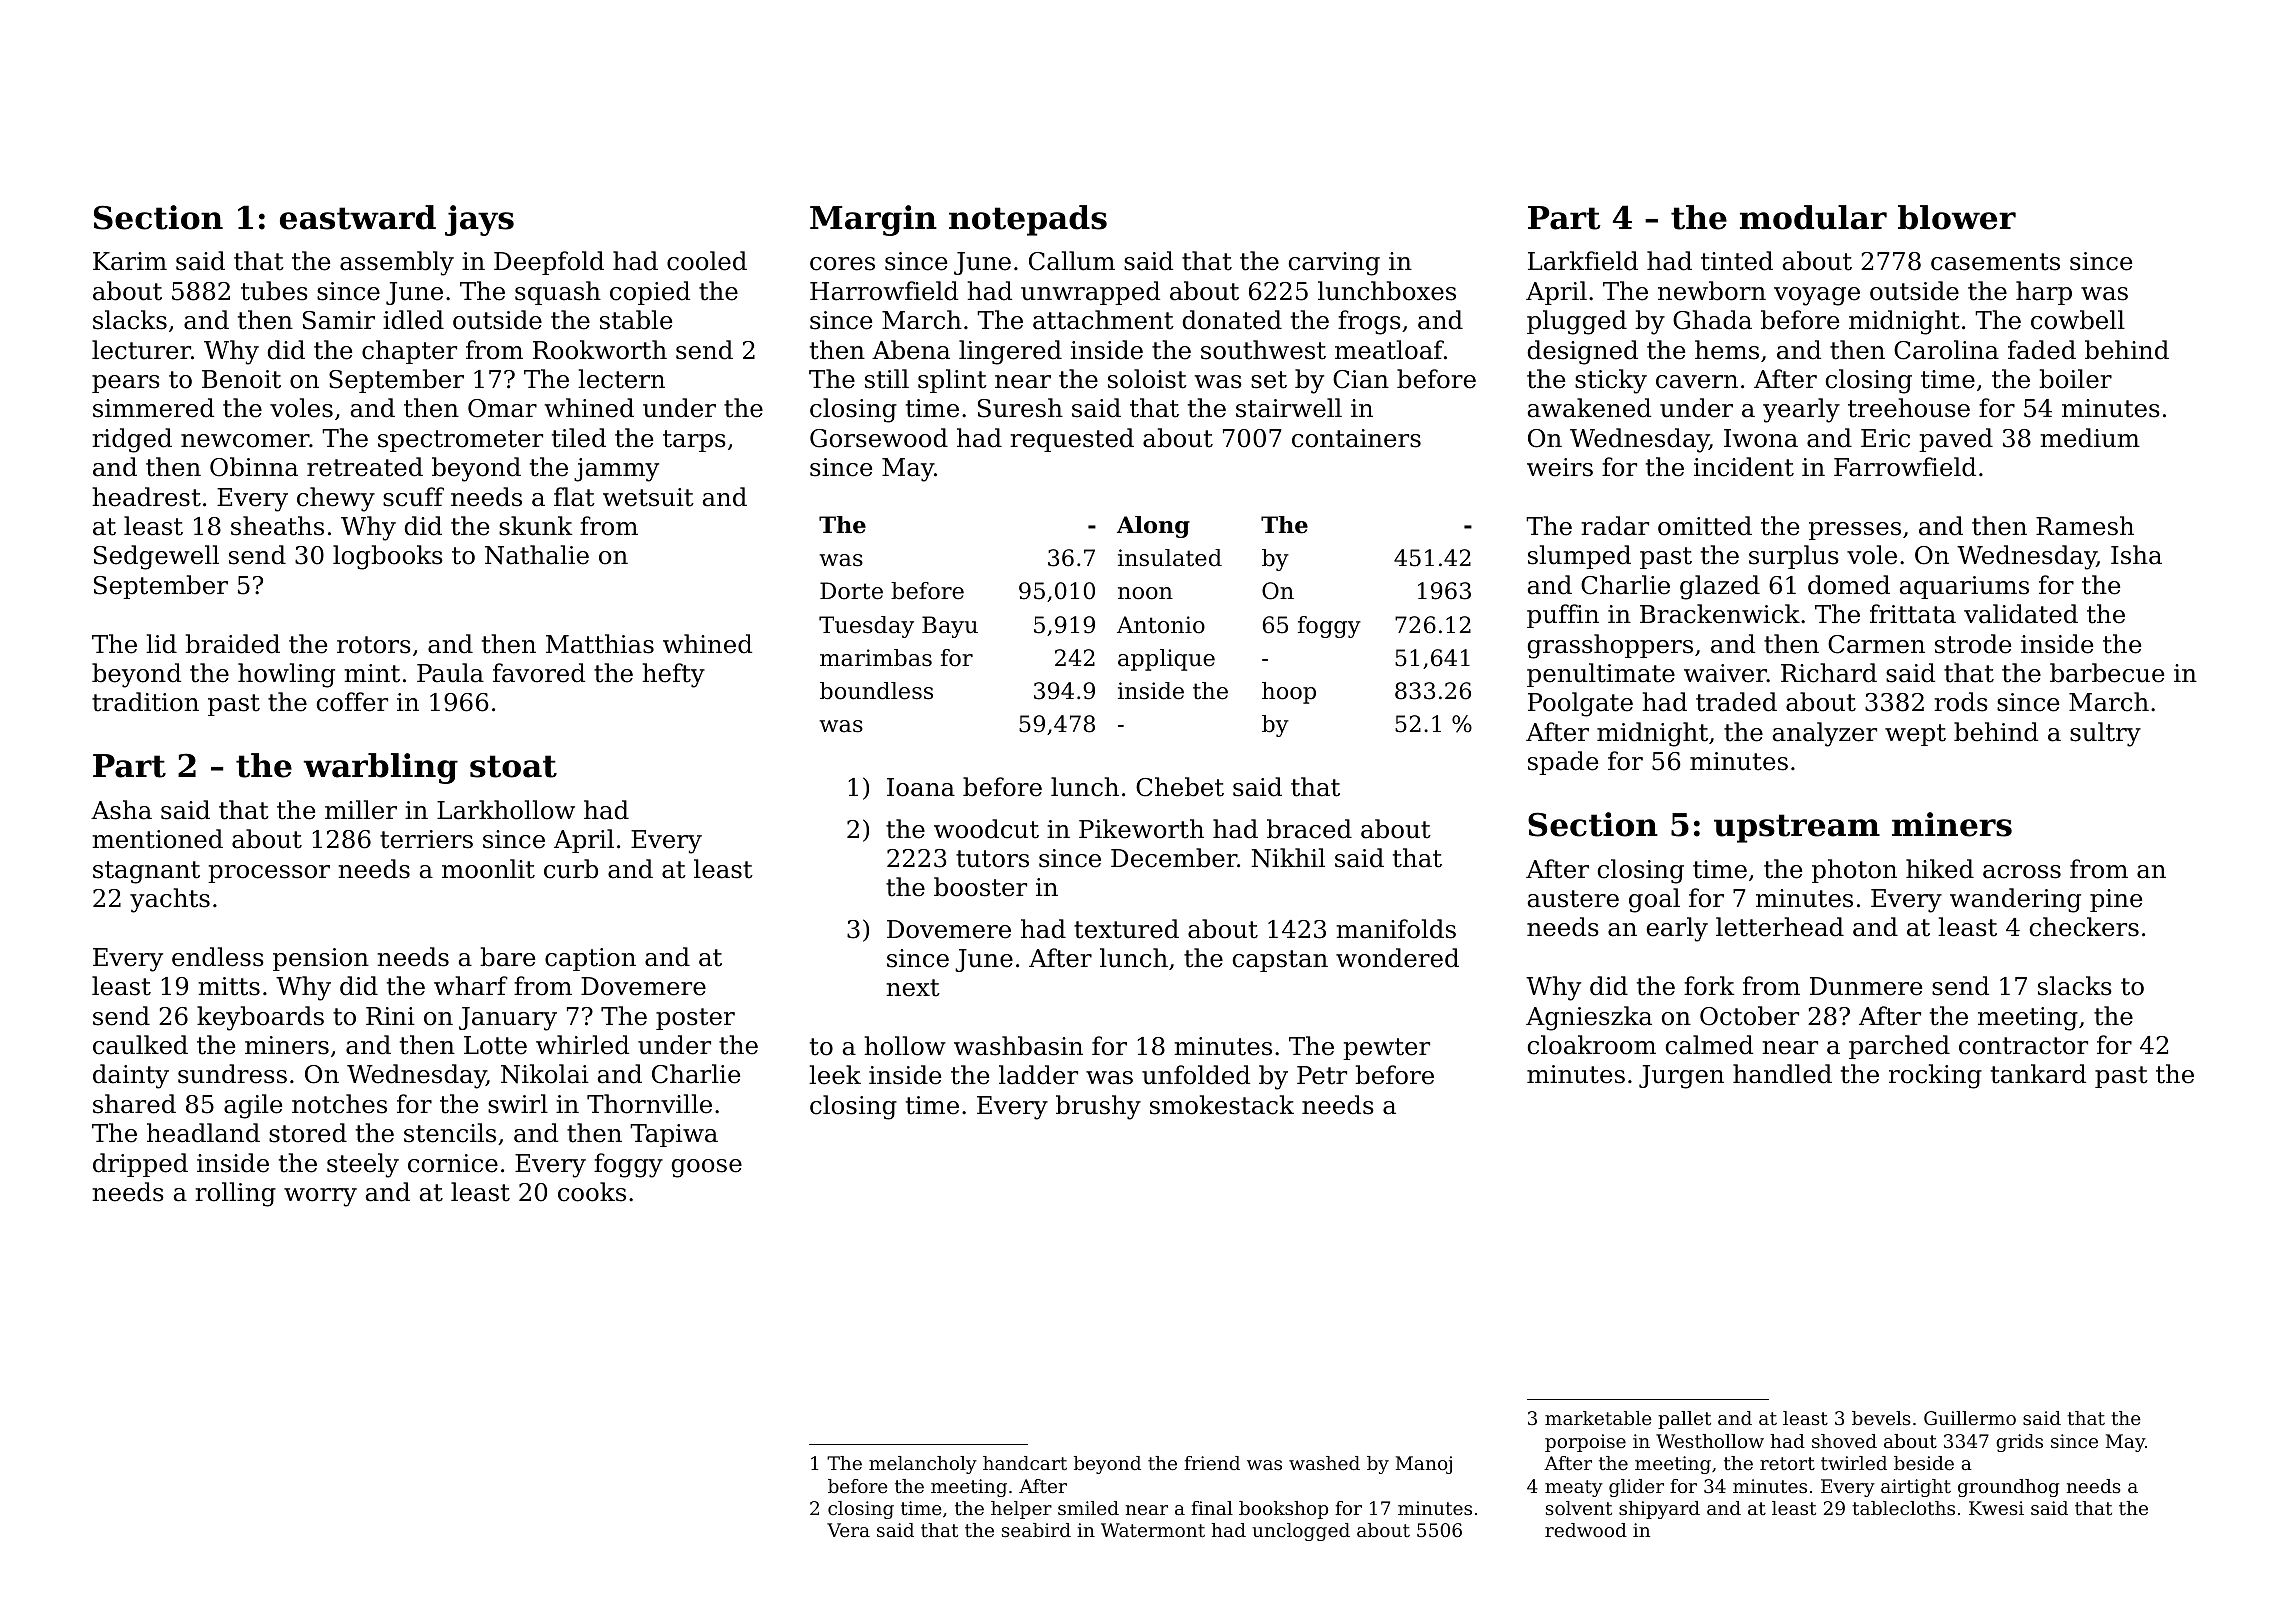 This image has width=2292, height=1620. What do you see at coordinates (1957, 217) in the image?
I see `blower` at bounding box center [1957, 217].
